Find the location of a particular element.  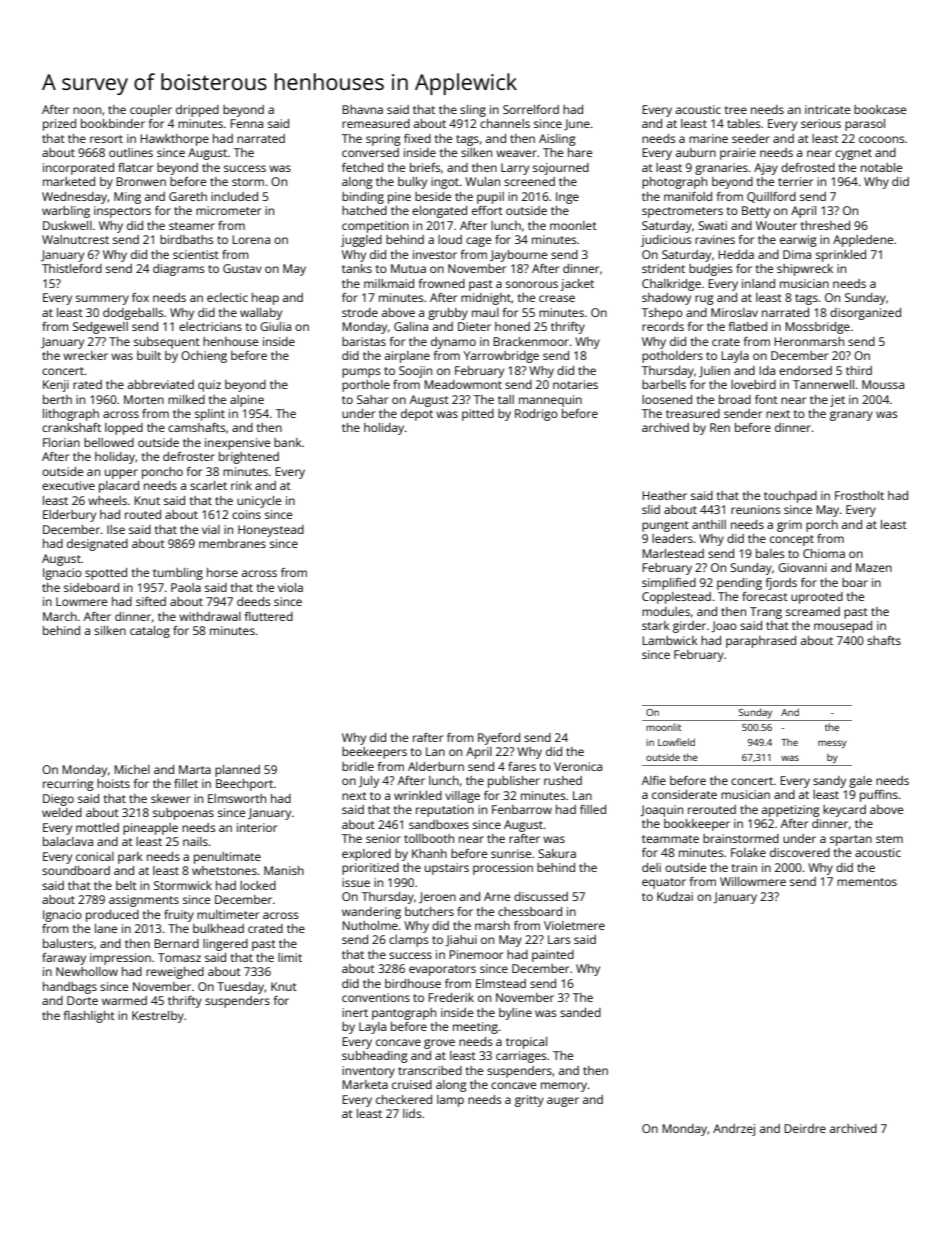

pending is located at coordinates (739, 584).
